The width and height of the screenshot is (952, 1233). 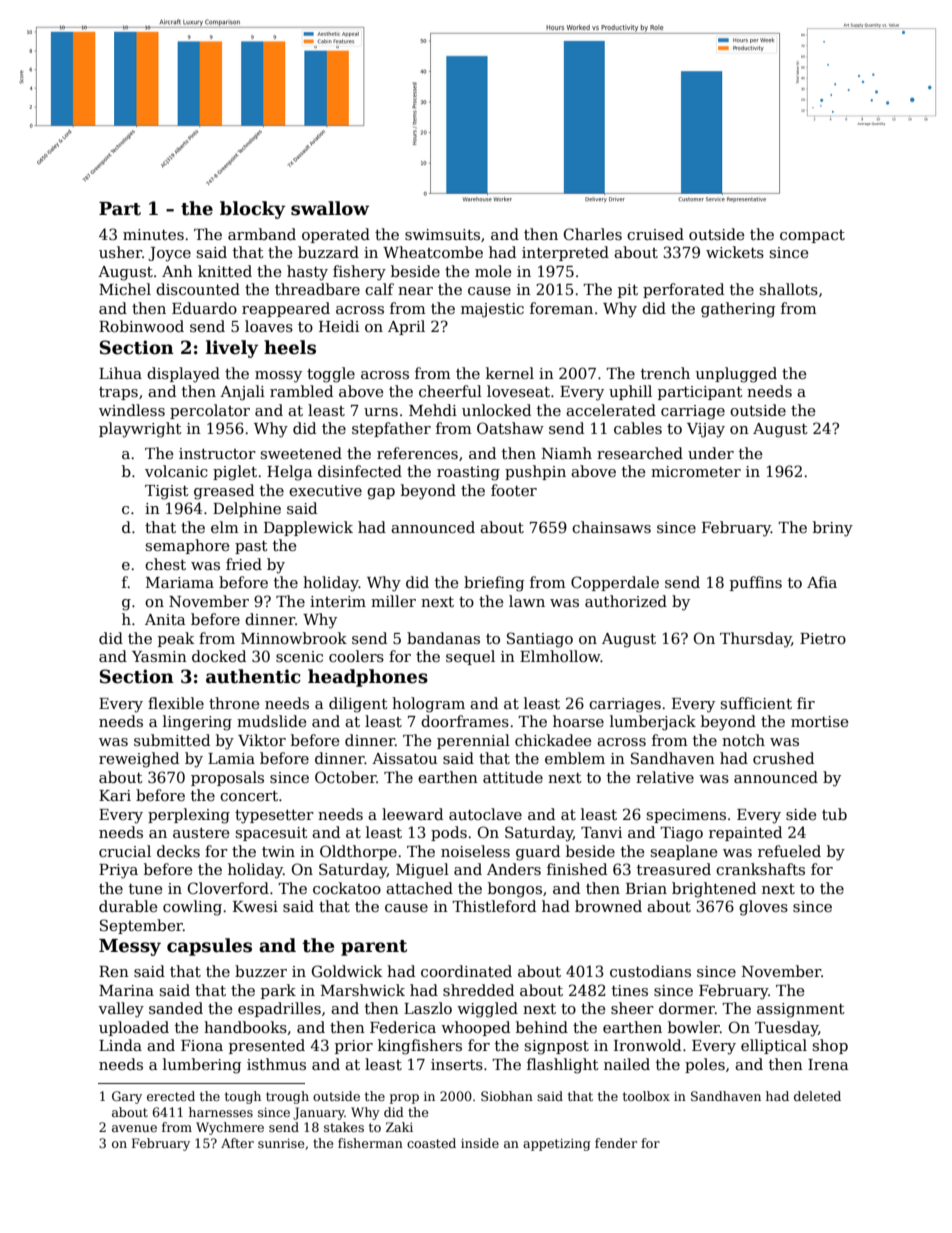 What do you see at coordinates (228, 888) in the screenshot?
I see `Cloverford` at bounding box center [228, 888].
